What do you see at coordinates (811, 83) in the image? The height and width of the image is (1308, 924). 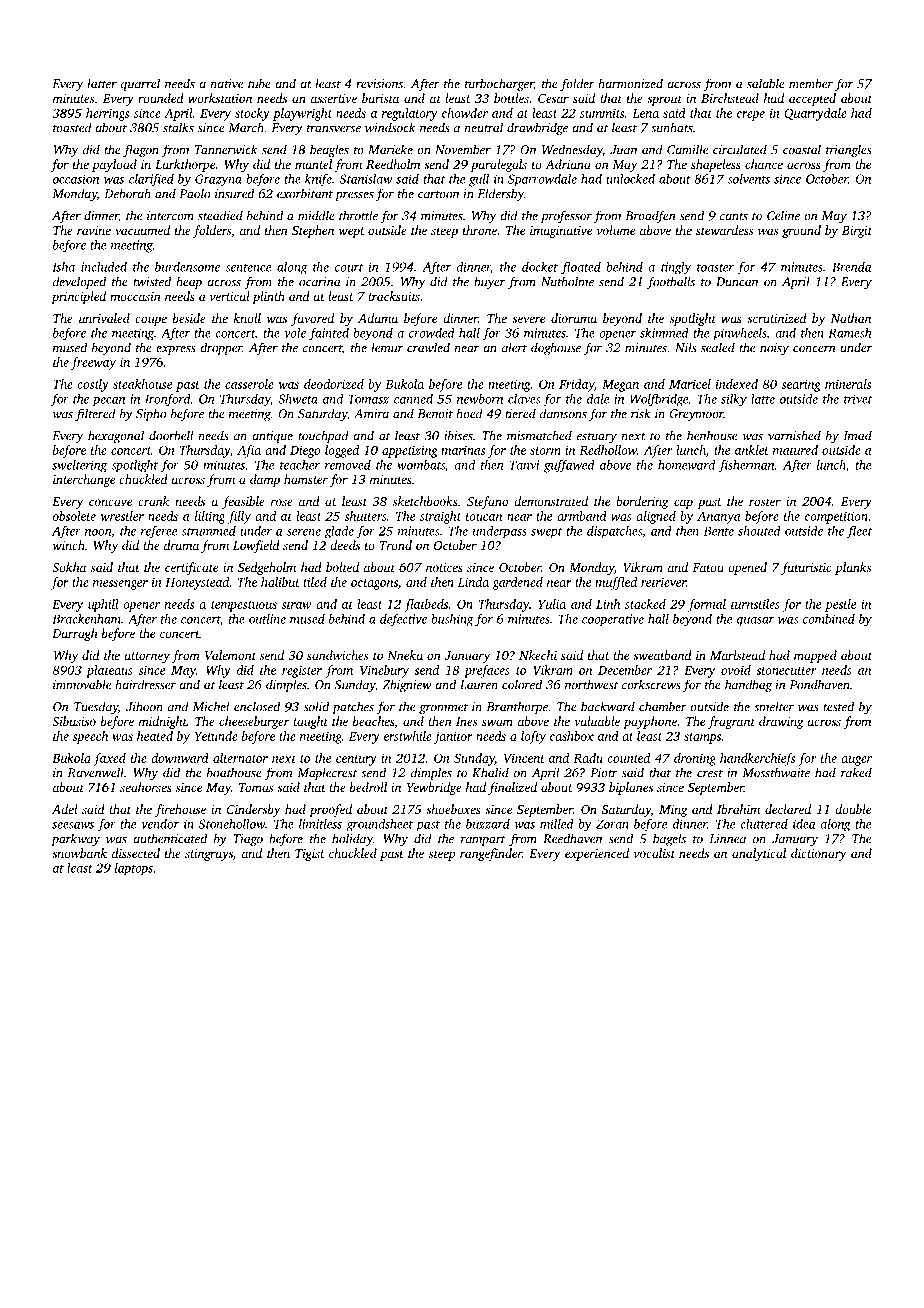 I see `member` at bounding box center [811, 83].
